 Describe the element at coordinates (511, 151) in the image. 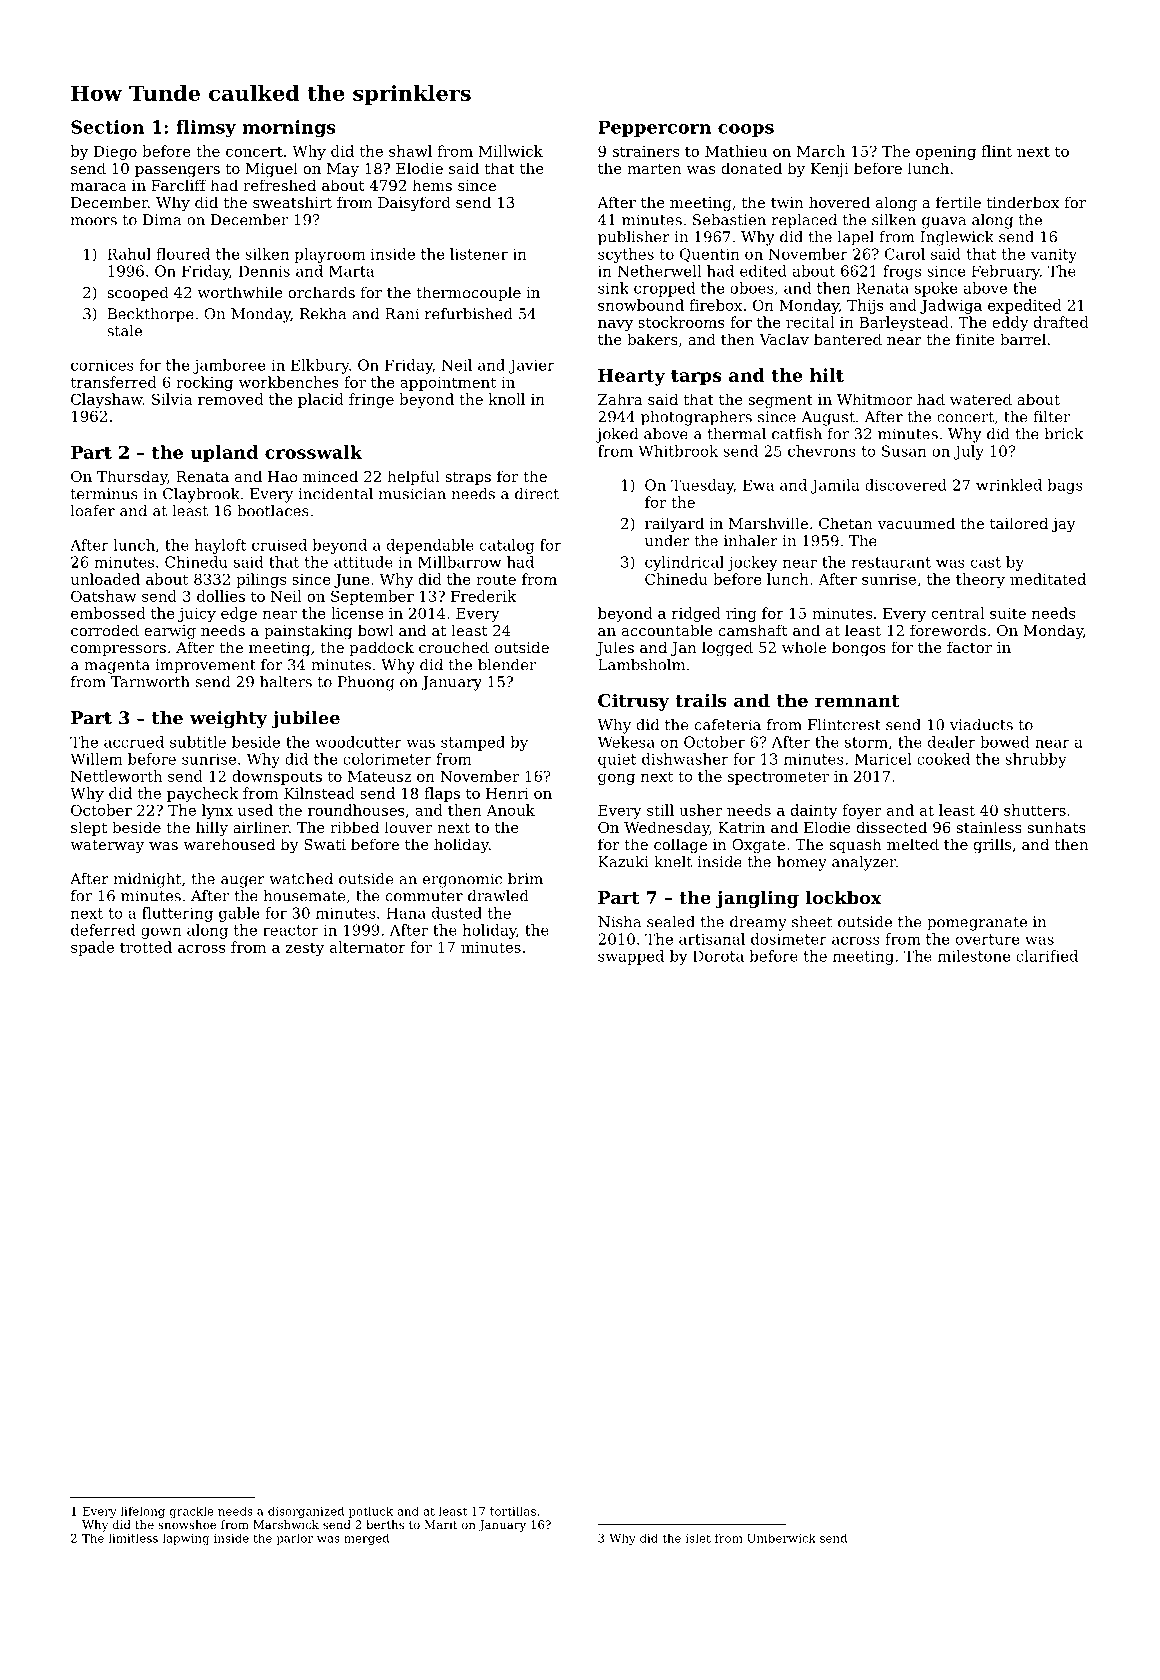

I see `Millwick` at that location.
